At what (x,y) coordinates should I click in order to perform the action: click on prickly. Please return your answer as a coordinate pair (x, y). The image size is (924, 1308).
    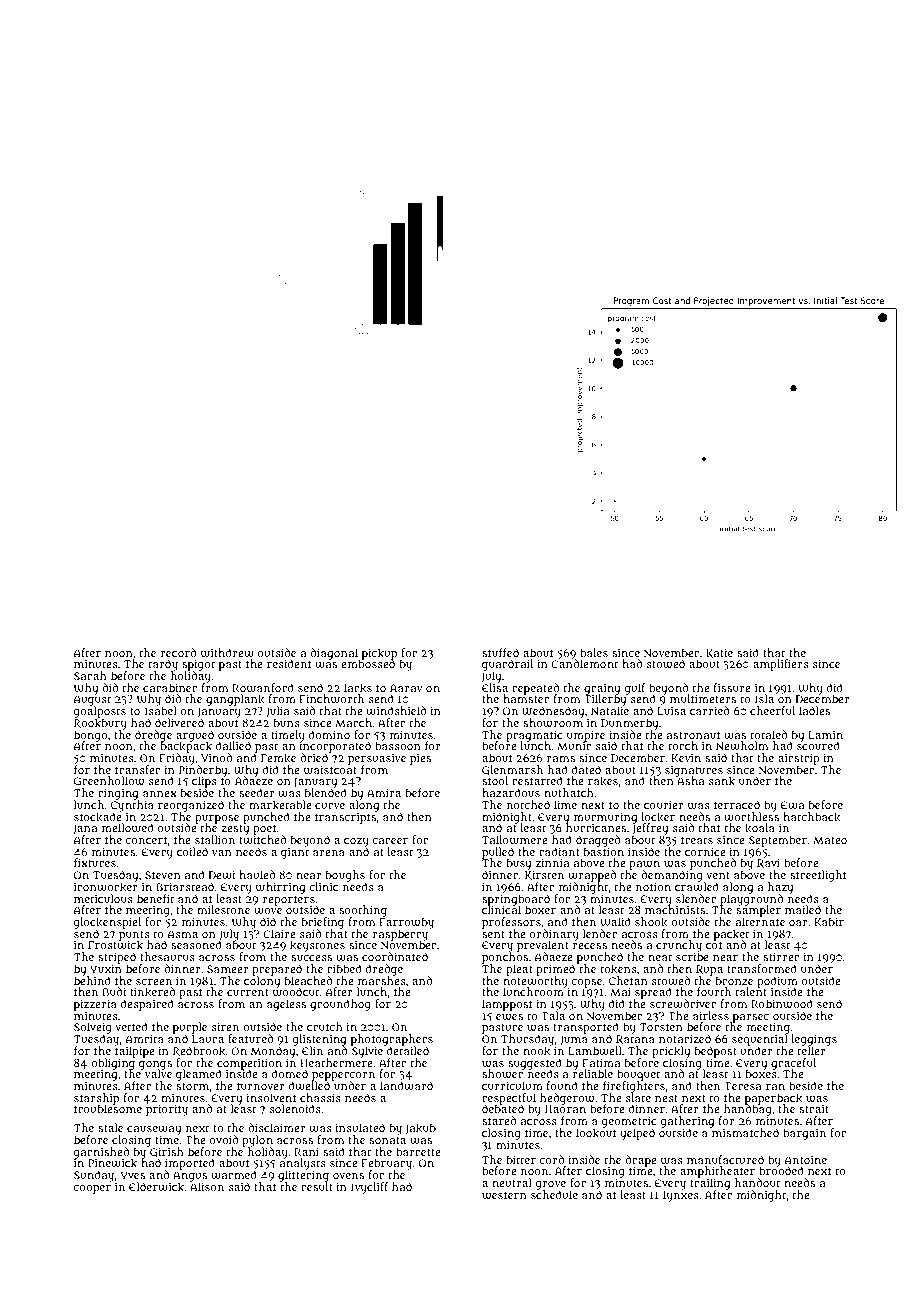
    Looking at the image, I should click on (671, 1052).
